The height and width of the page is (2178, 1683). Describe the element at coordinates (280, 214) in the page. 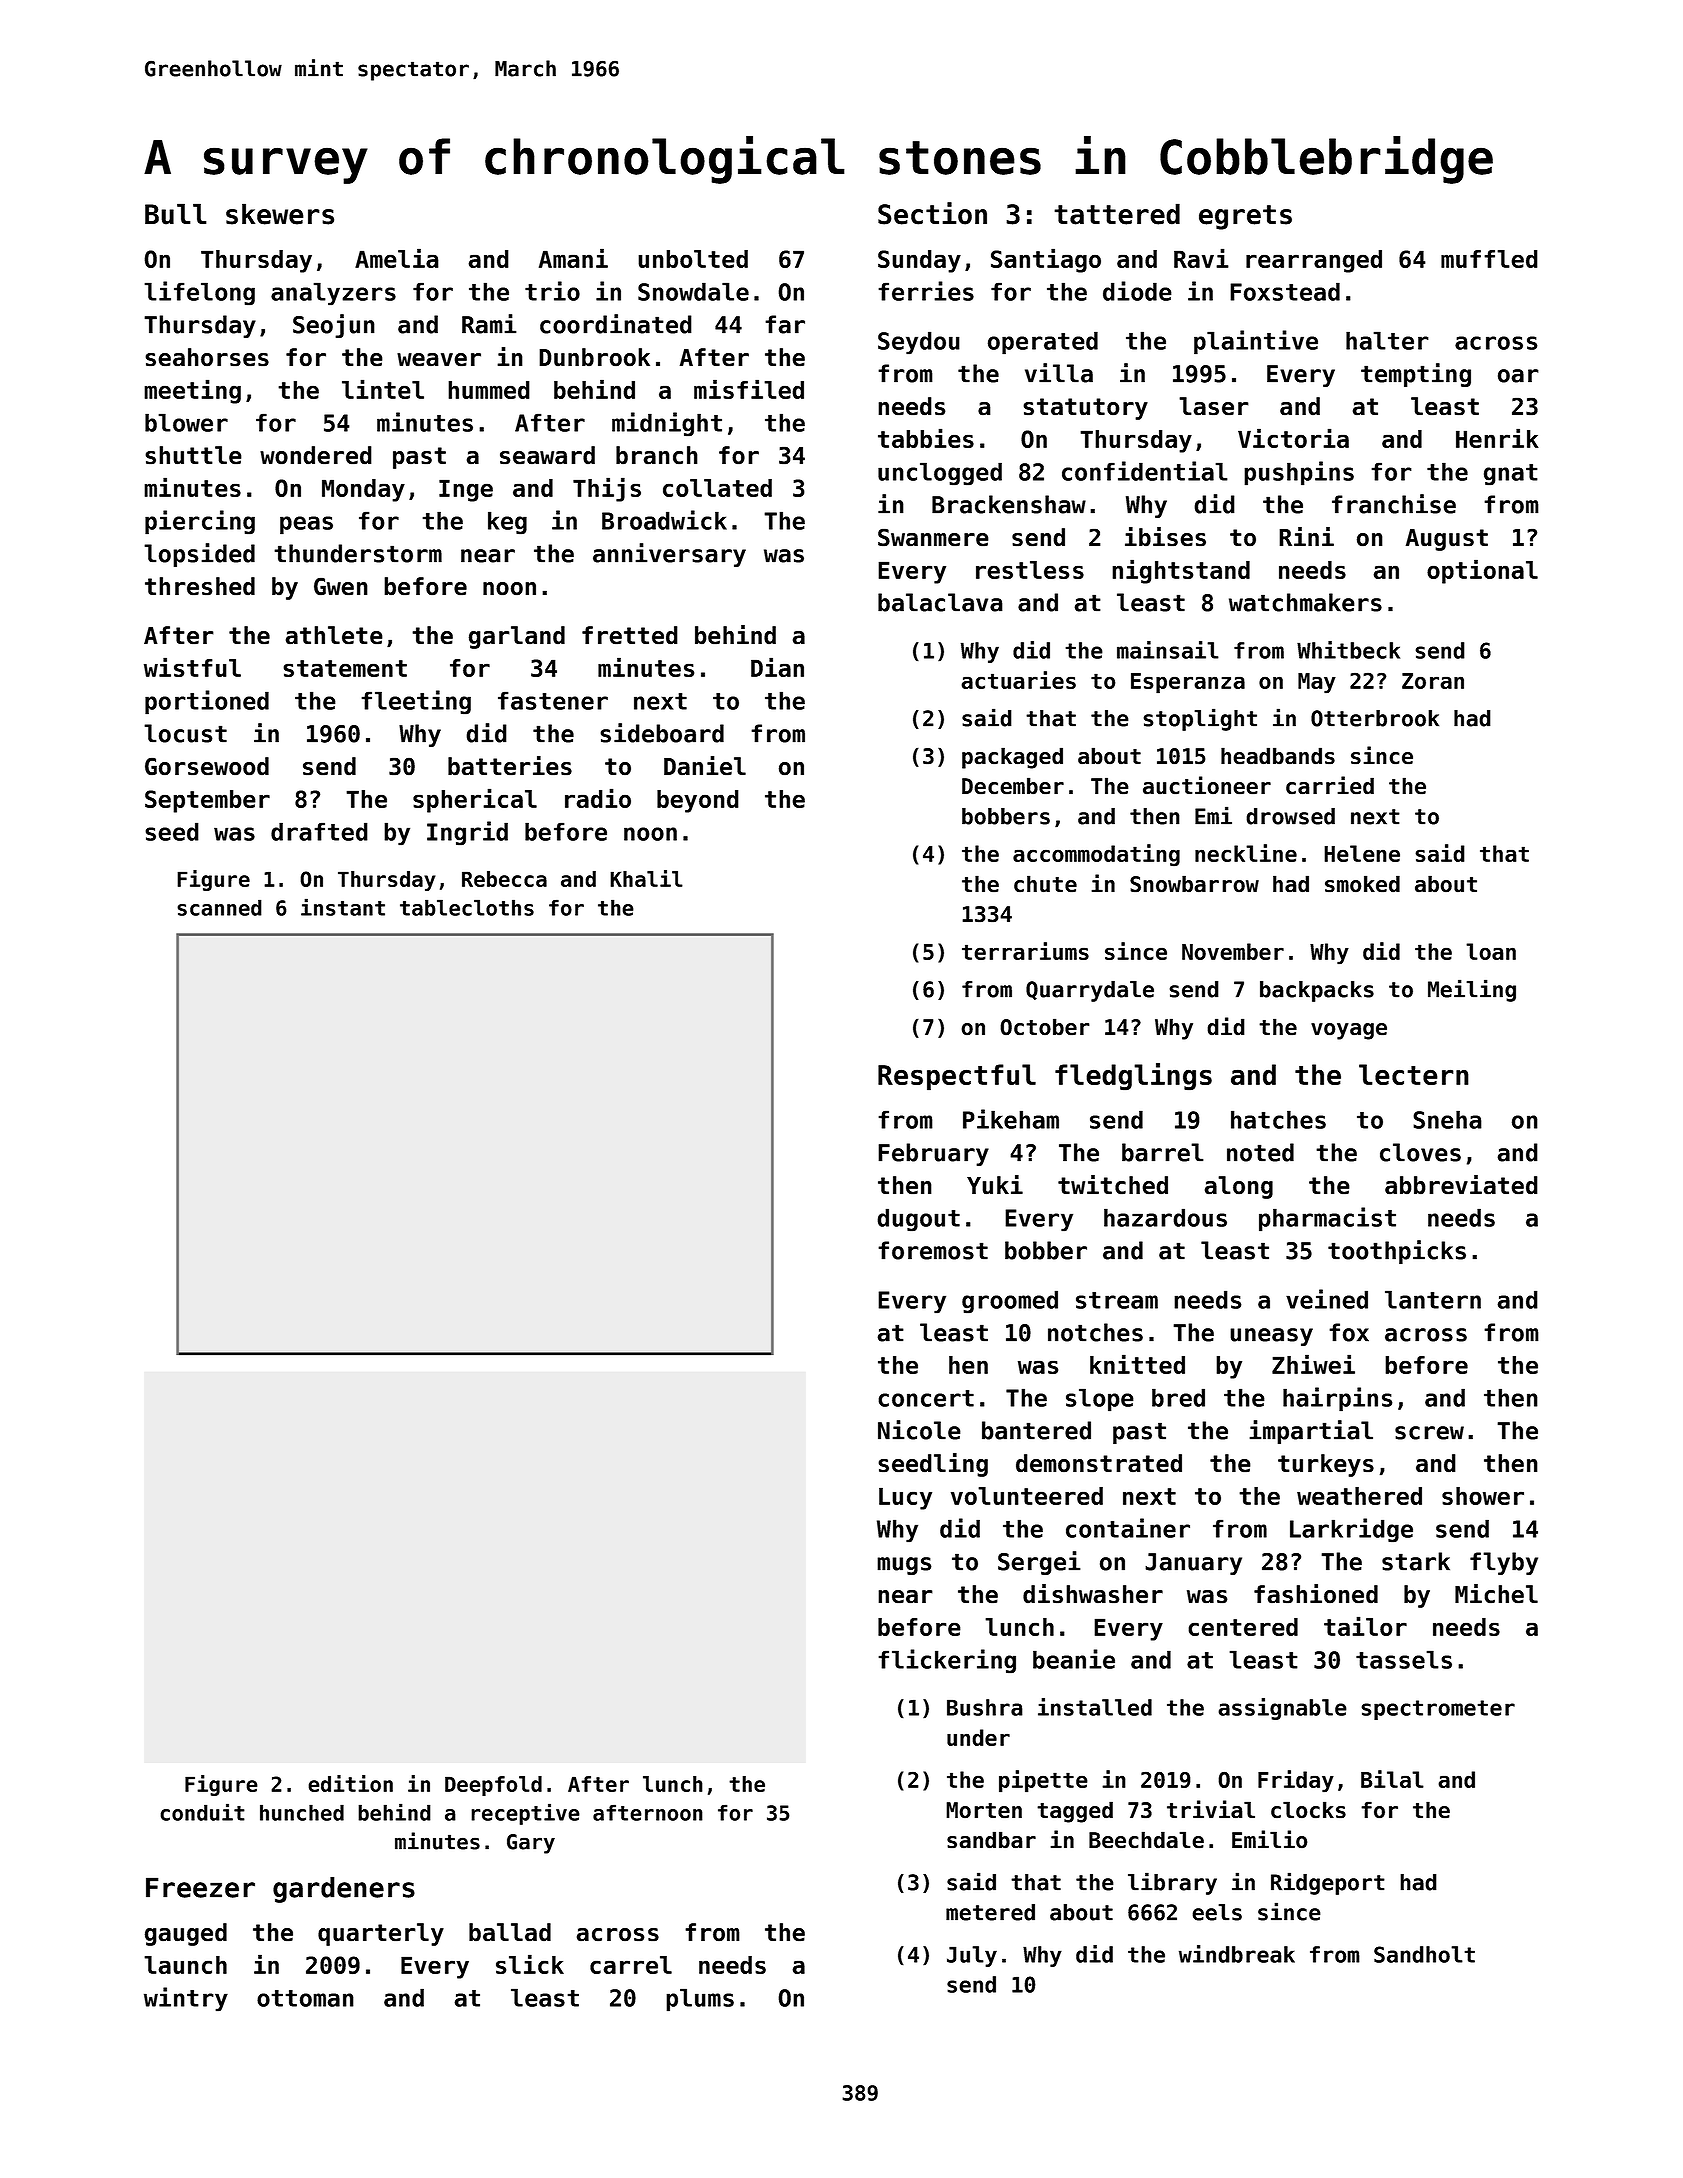

I see `skewers` at that location.
